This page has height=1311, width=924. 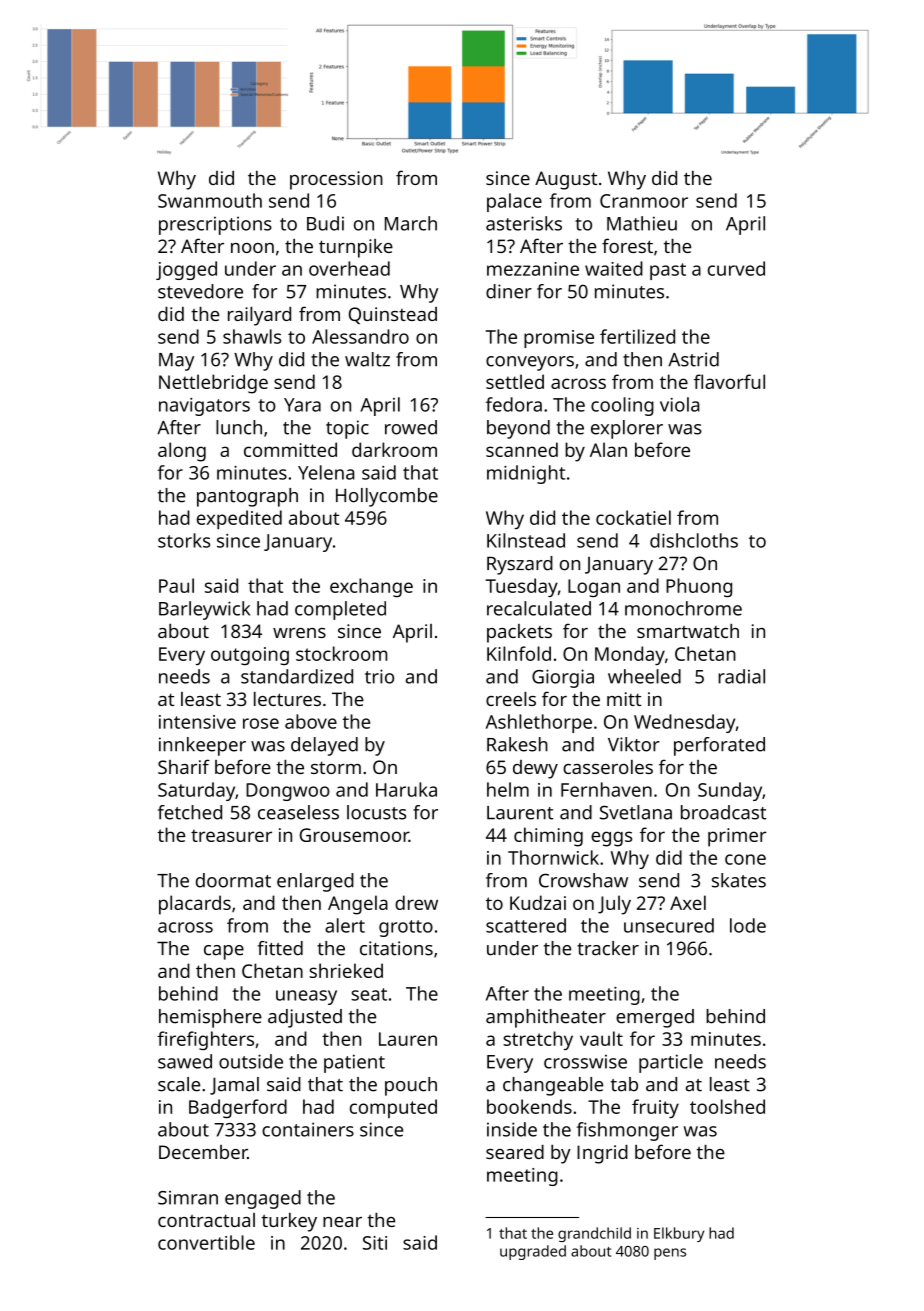 I want to click on flavorful, so click(x=729, y=381).
